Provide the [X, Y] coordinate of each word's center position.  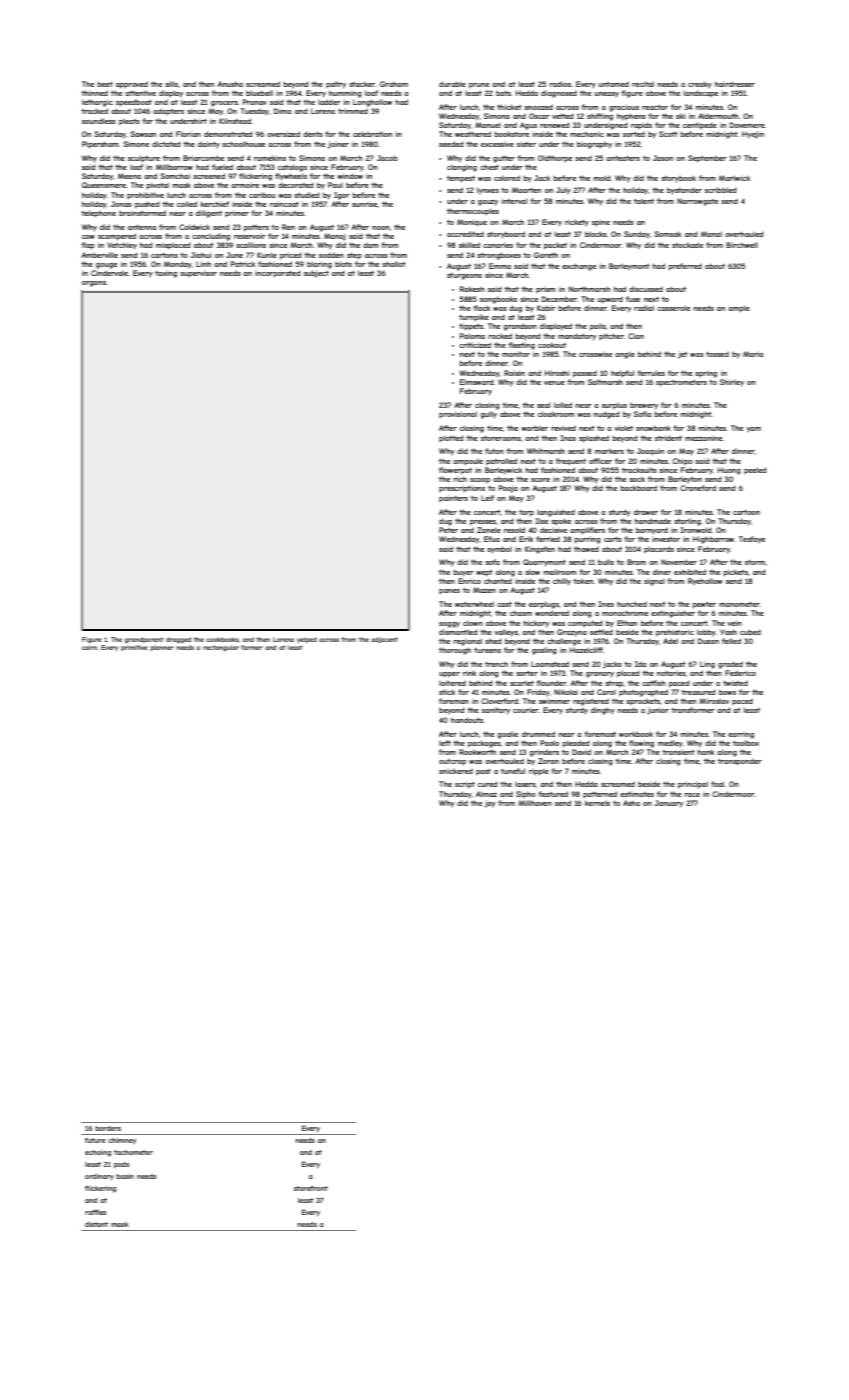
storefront [311, 1188]
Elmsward [477, 382]
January [669, 804]
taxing [166, 274]
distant [96, 1224]
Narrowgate [697, 202]
